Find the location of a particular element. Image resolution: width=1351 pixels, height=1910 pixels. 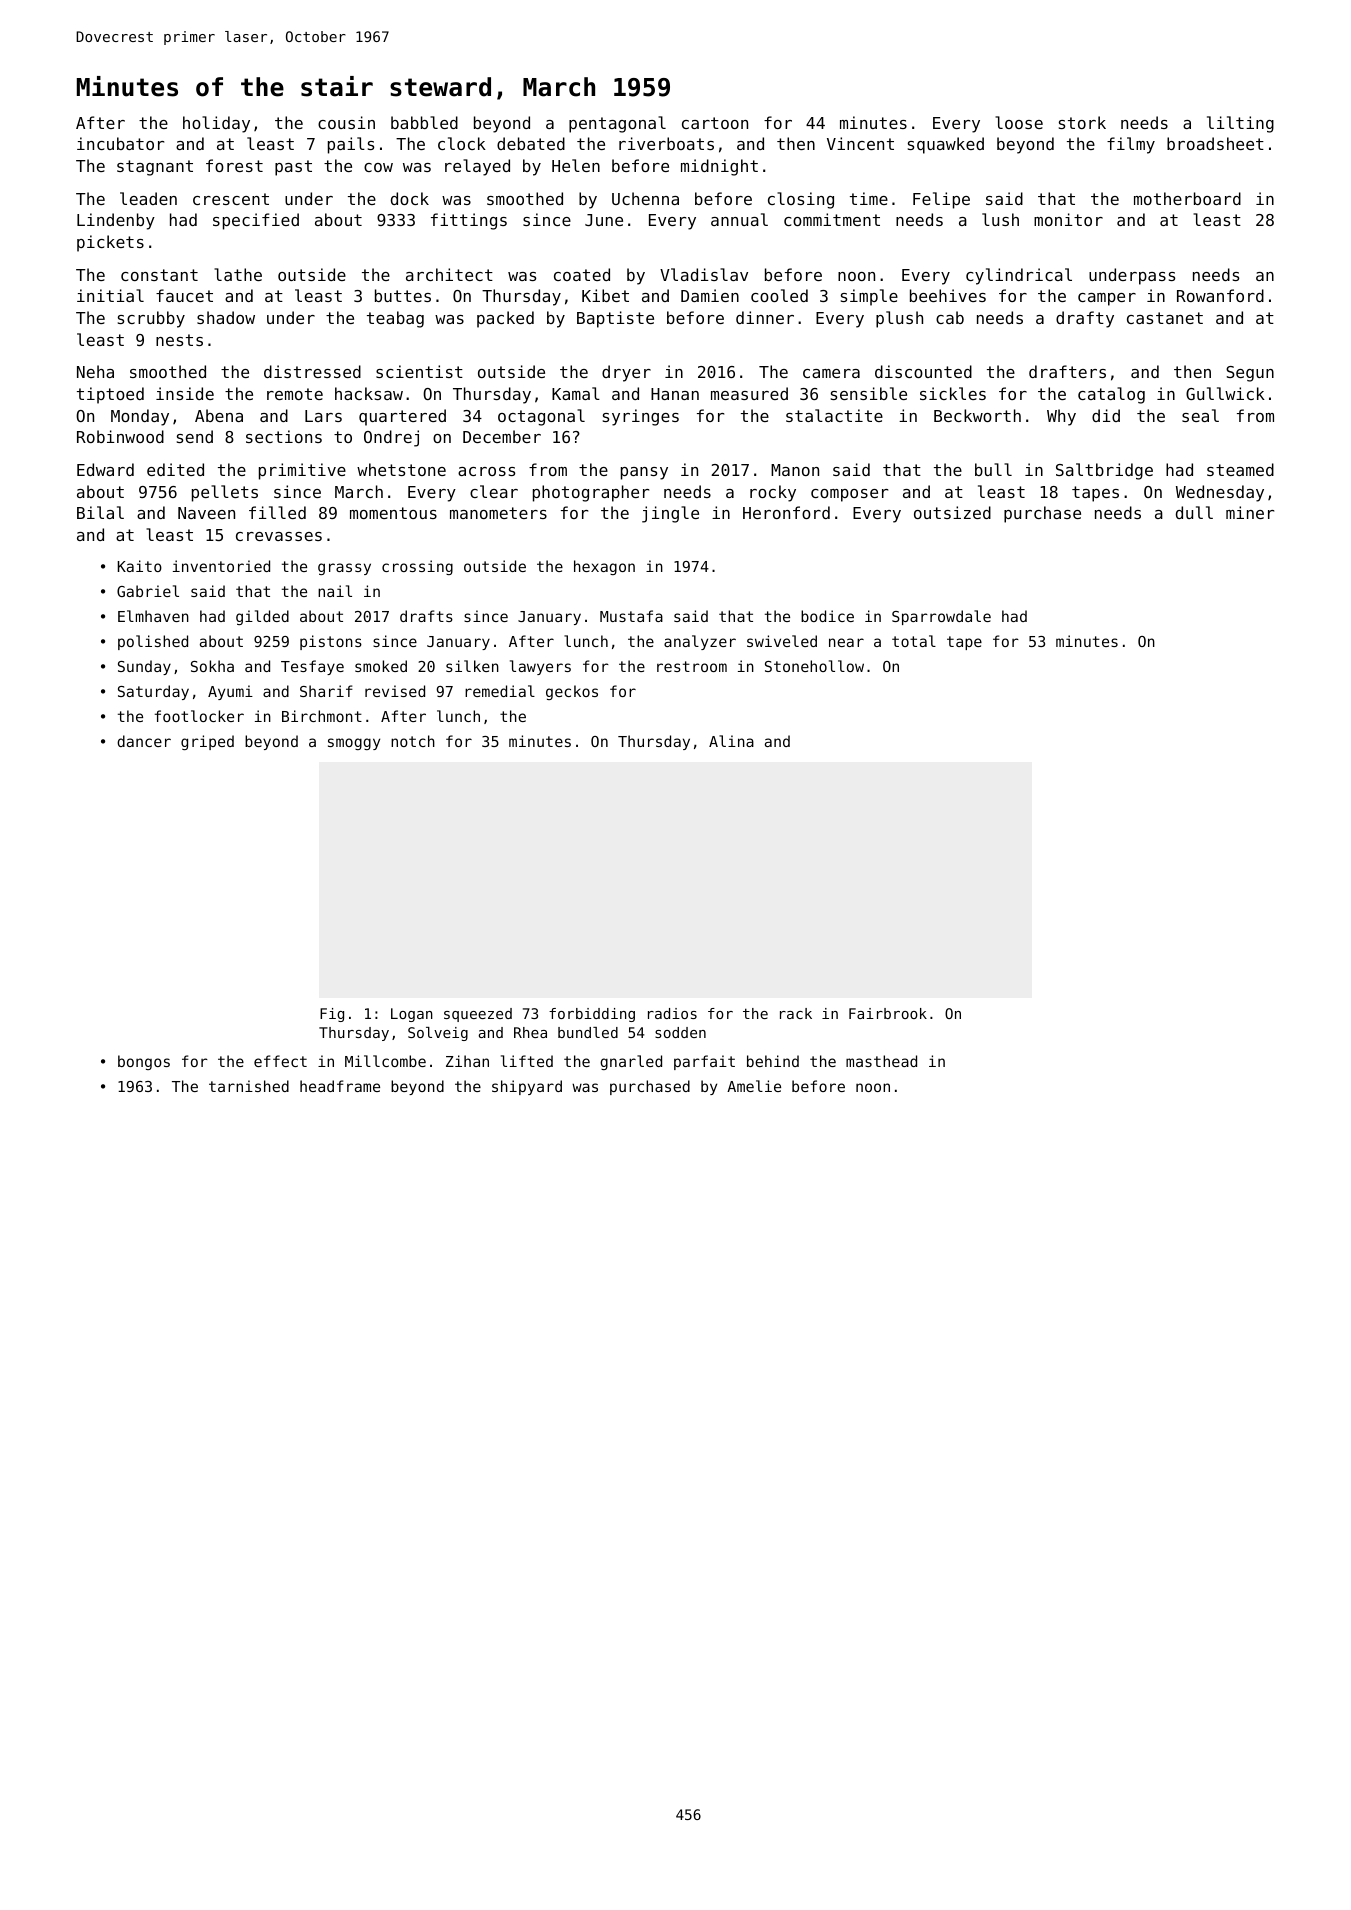

Alina is located at coordinates (731, 741).
